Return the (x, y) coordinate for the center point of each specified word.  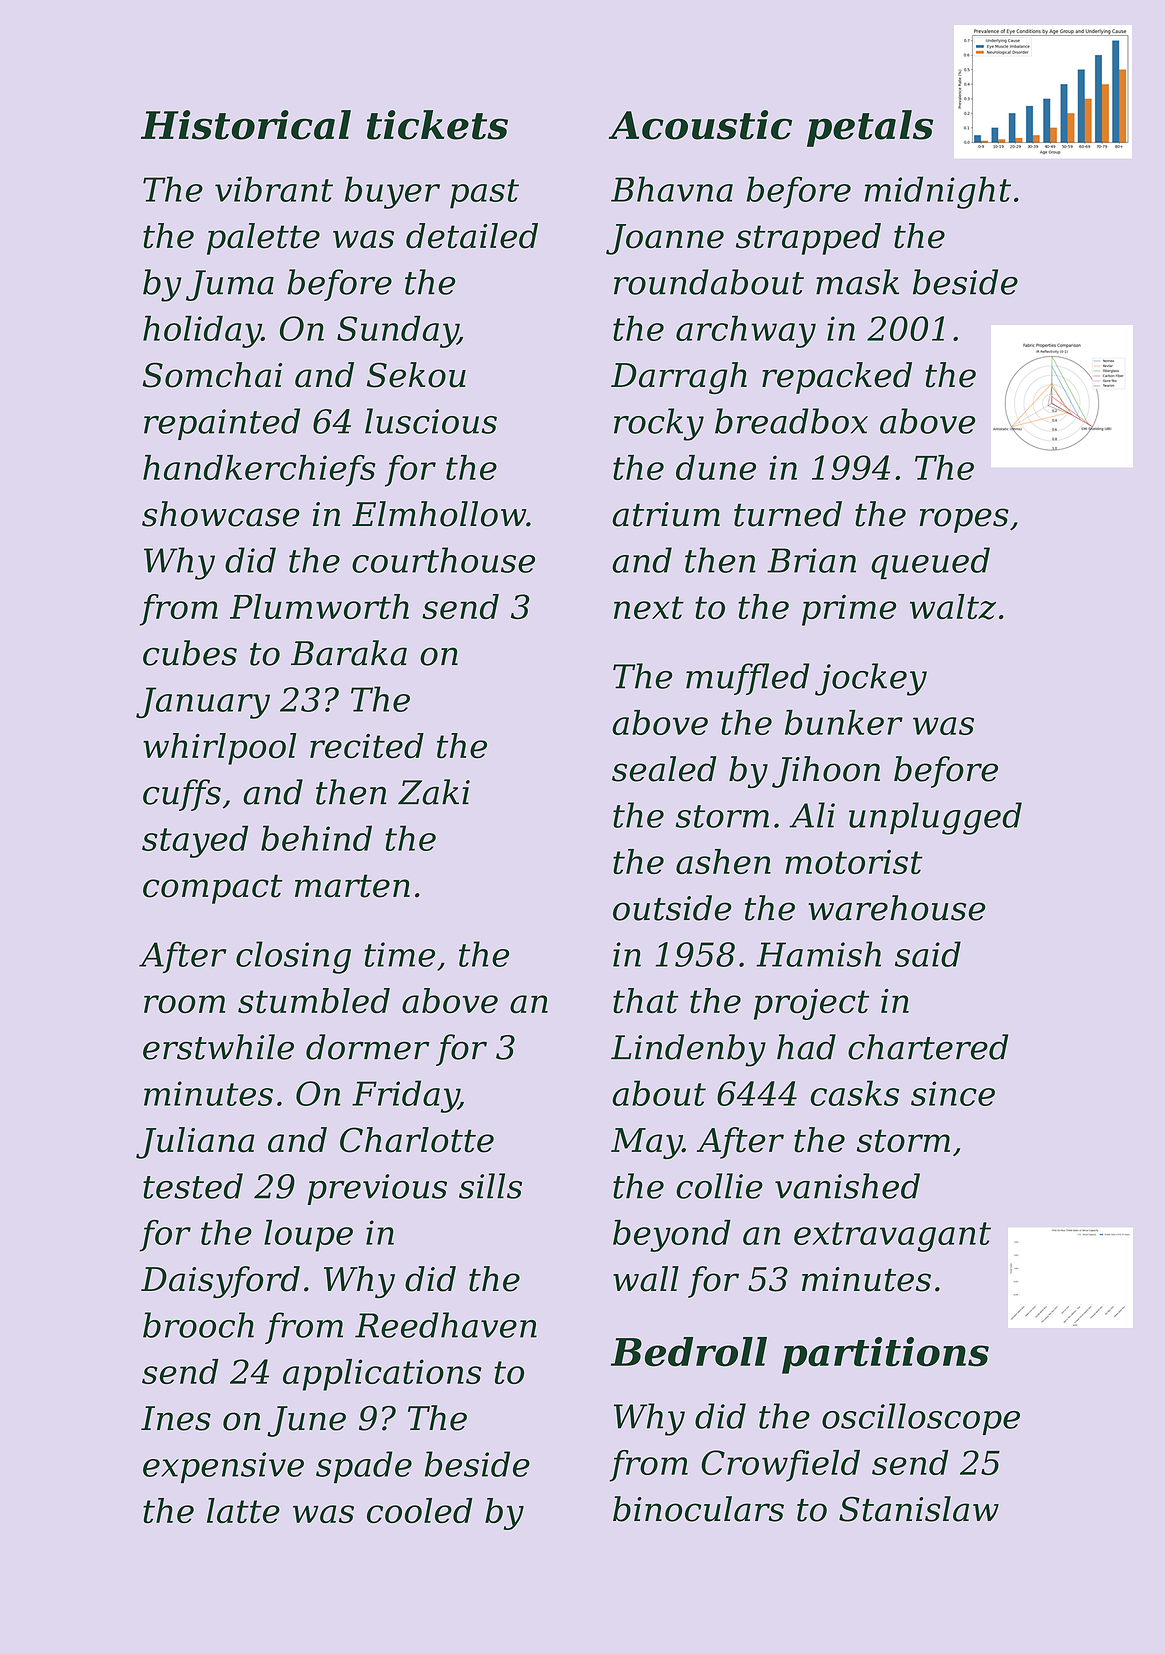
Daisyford (220, 1282)
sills (490, 1186)
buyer (392, 192)
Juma (230, 285)
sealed (664, 769)
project (811, 1004)
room (184, 1004)
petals (870, 128)
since (953, 1093)
